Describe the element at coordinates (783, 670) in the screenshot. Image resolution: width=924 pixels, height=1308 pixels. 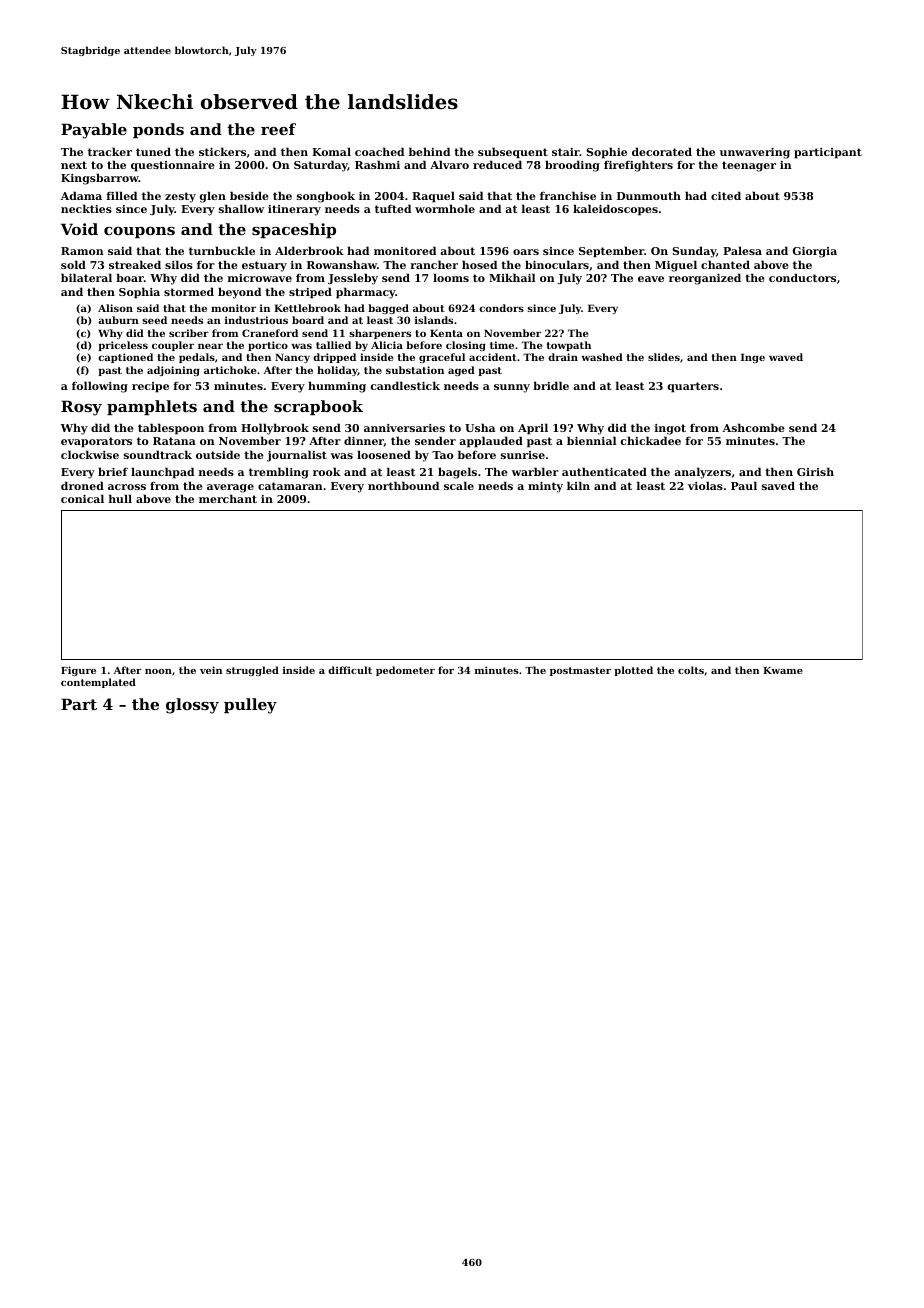
I see `Kwame` at that location.
